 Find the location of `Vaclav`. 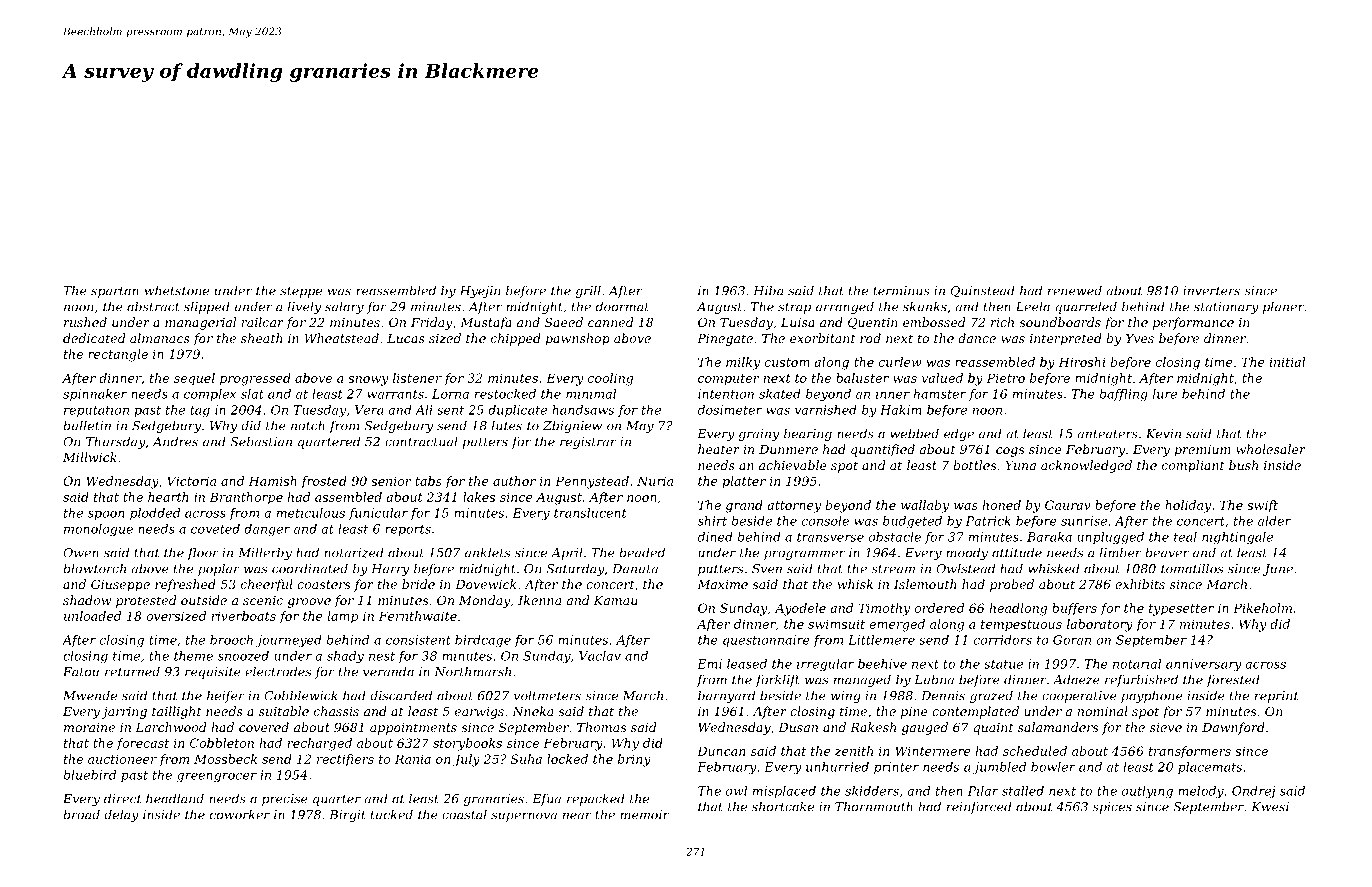

Vaclav is located at coordinates (600, 656).
